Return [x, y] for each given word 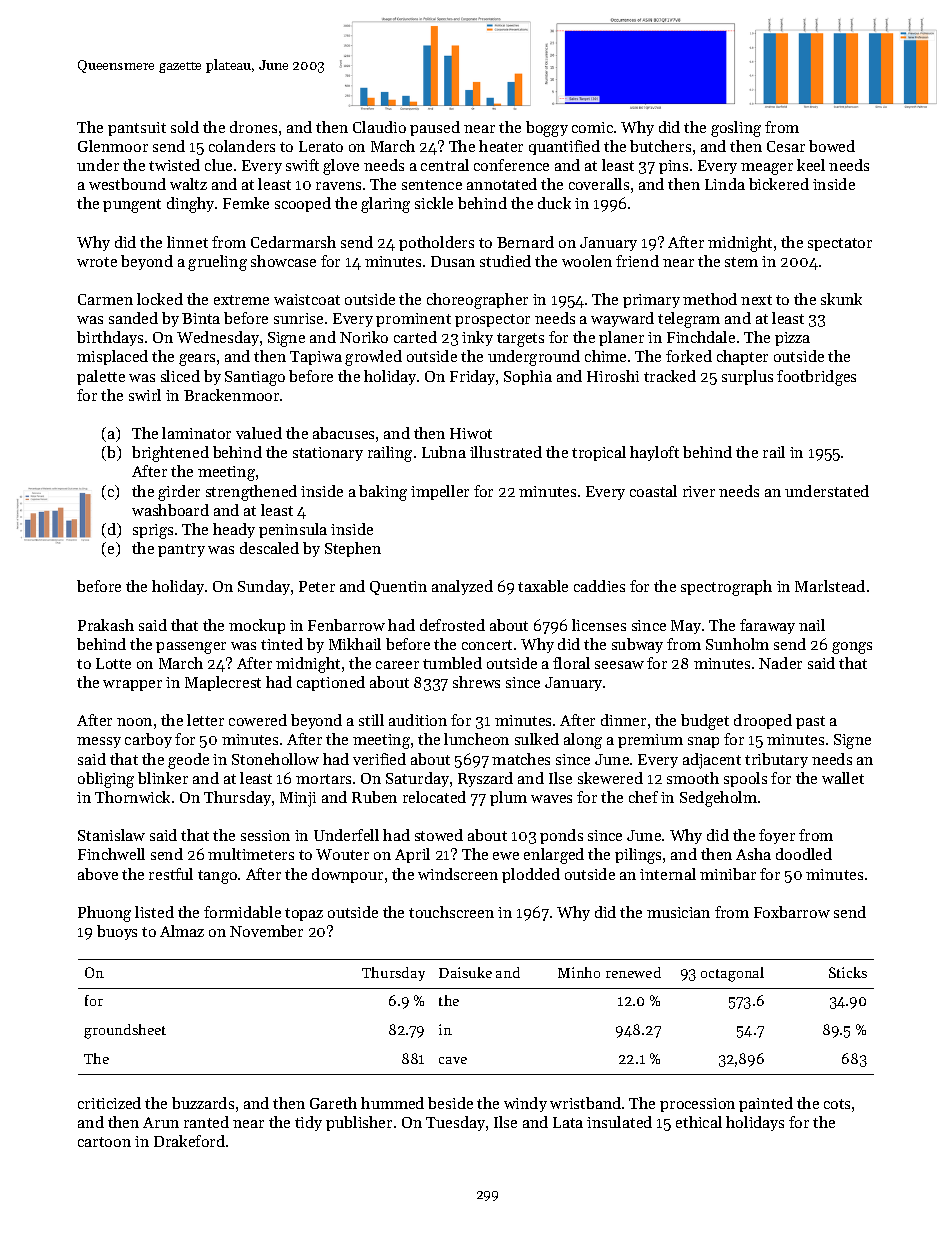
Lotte [113, 663]
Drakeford [189, 1141]
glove [341, 167]
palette [101, 377]
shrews [476, 682]
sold [185, 127]
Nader [780, 663]
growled [373, 358]
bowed [832, 146]
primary [651, 301]
